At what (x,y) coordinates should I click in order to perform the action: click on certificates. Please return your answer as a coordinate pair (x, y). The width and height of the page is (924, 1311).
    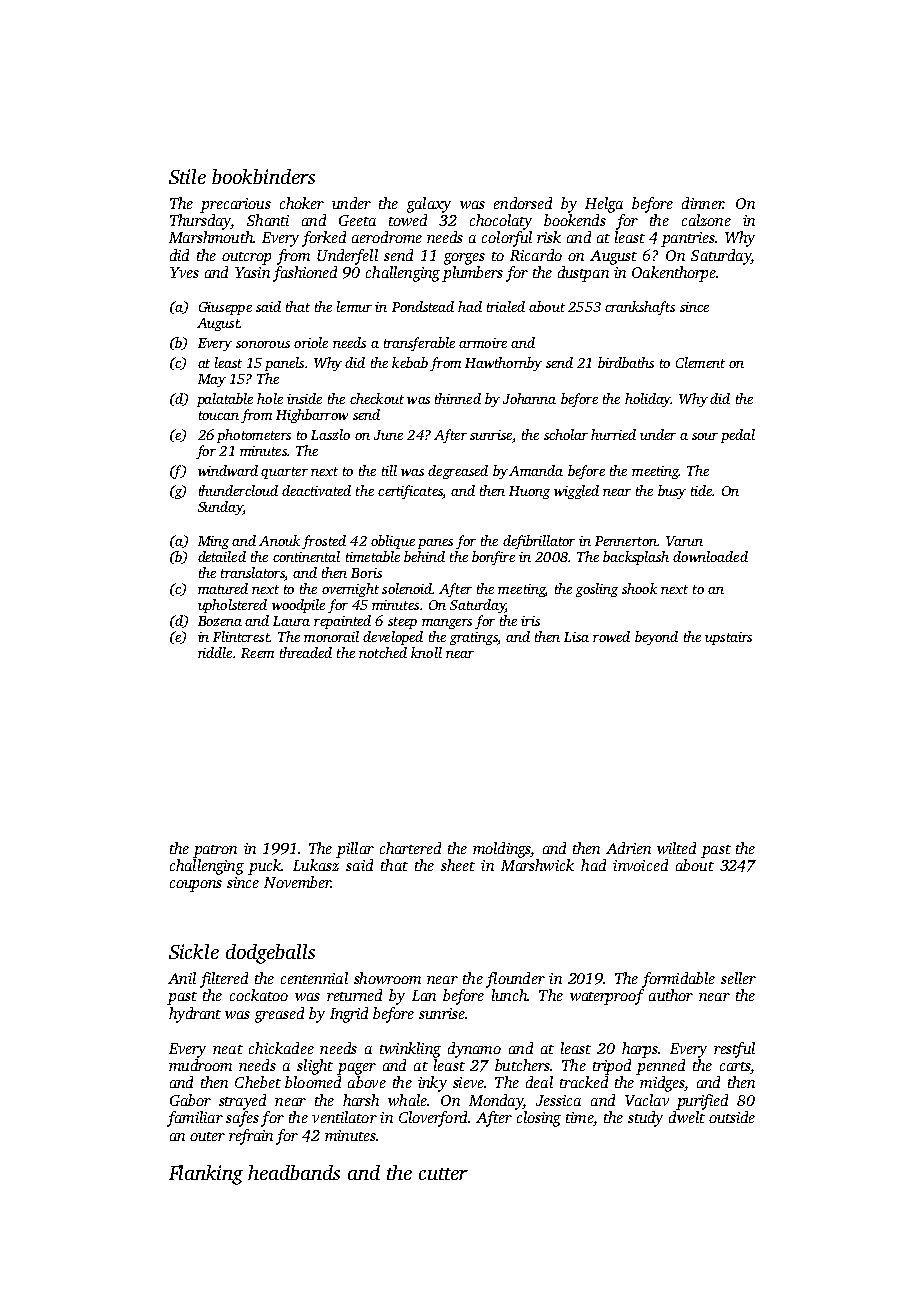
    Looking at the image, I should click on (410, 492).
